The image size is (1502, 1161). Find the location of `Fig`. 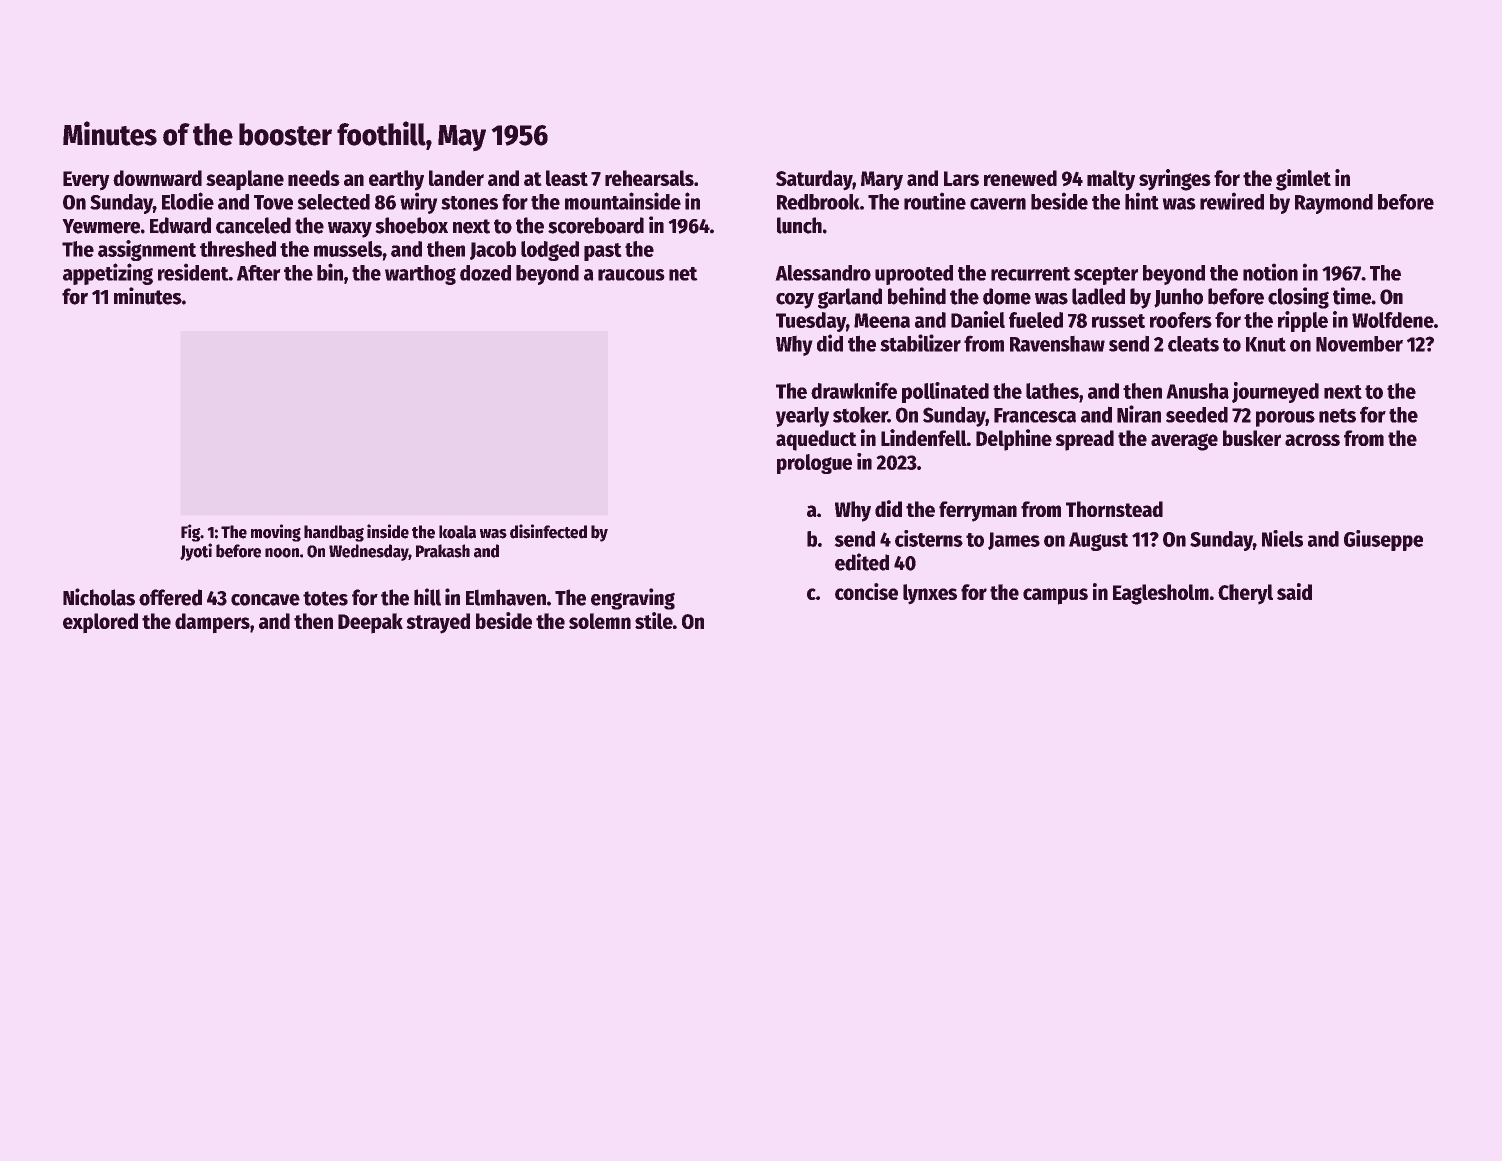

Fig is located at coordinates (190, 533).
